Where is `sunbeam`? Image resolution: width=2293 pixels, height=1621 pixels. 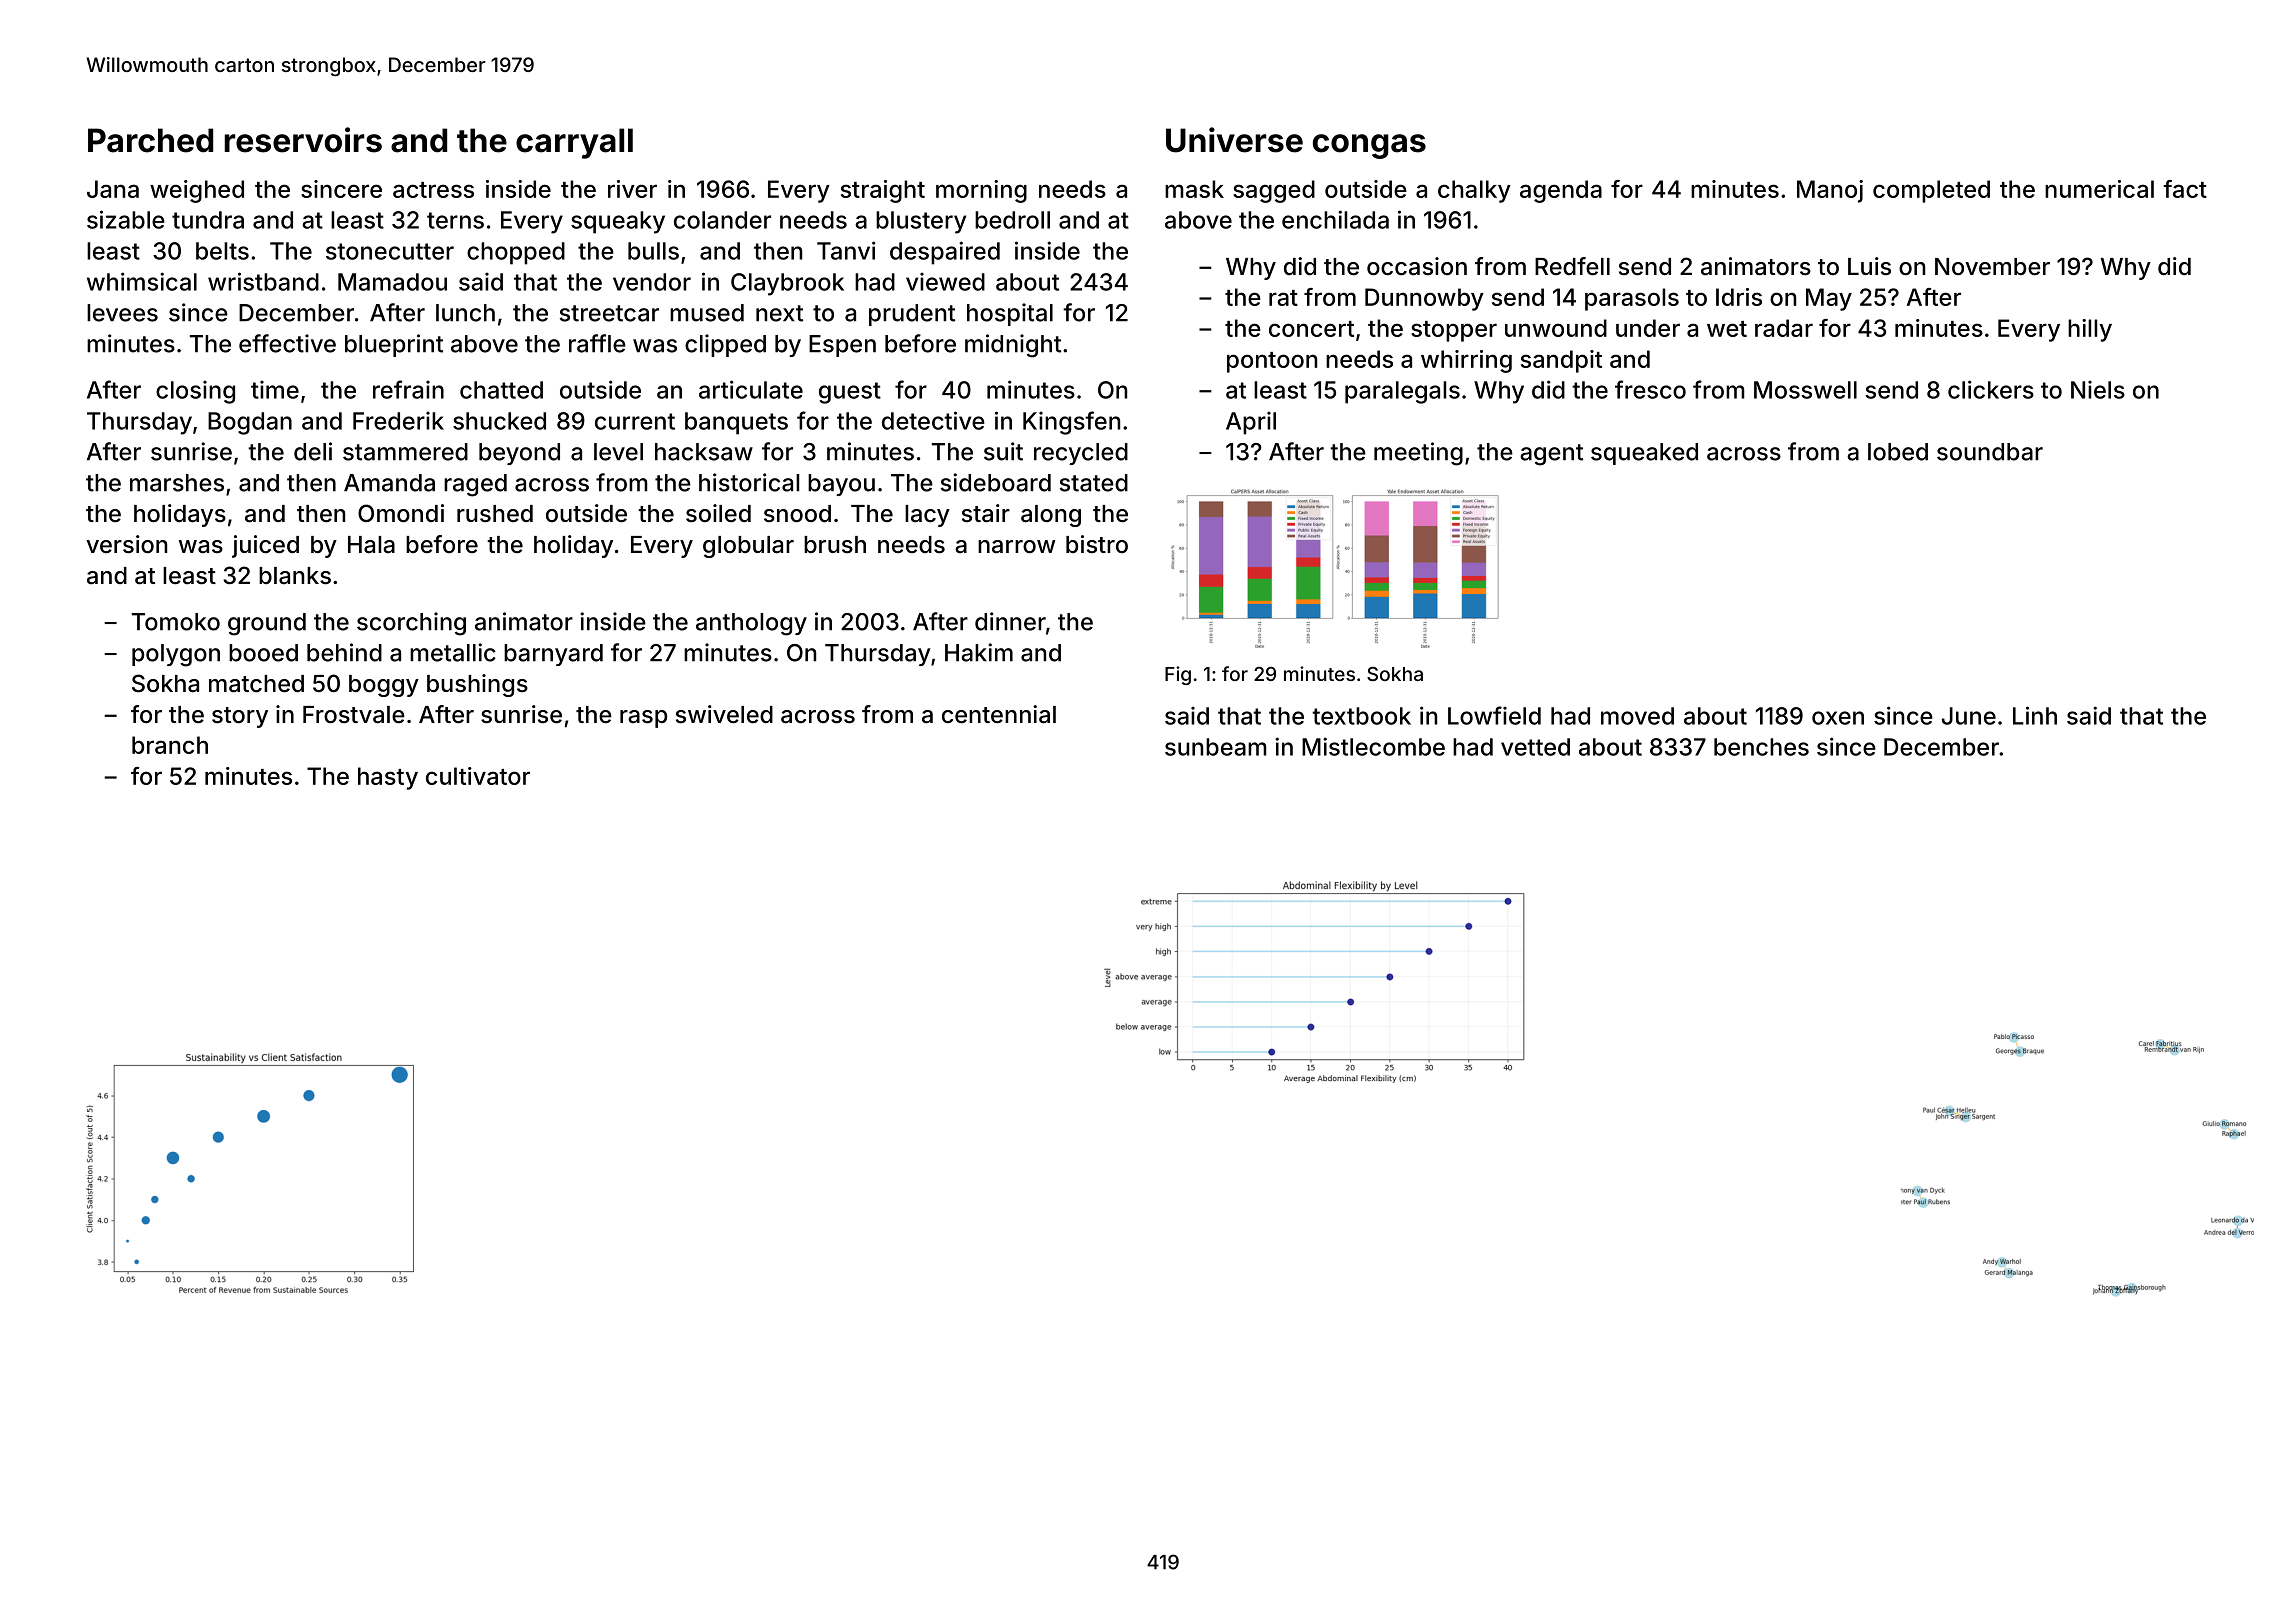
sunbeam is located at coordinates (1216, 747).
